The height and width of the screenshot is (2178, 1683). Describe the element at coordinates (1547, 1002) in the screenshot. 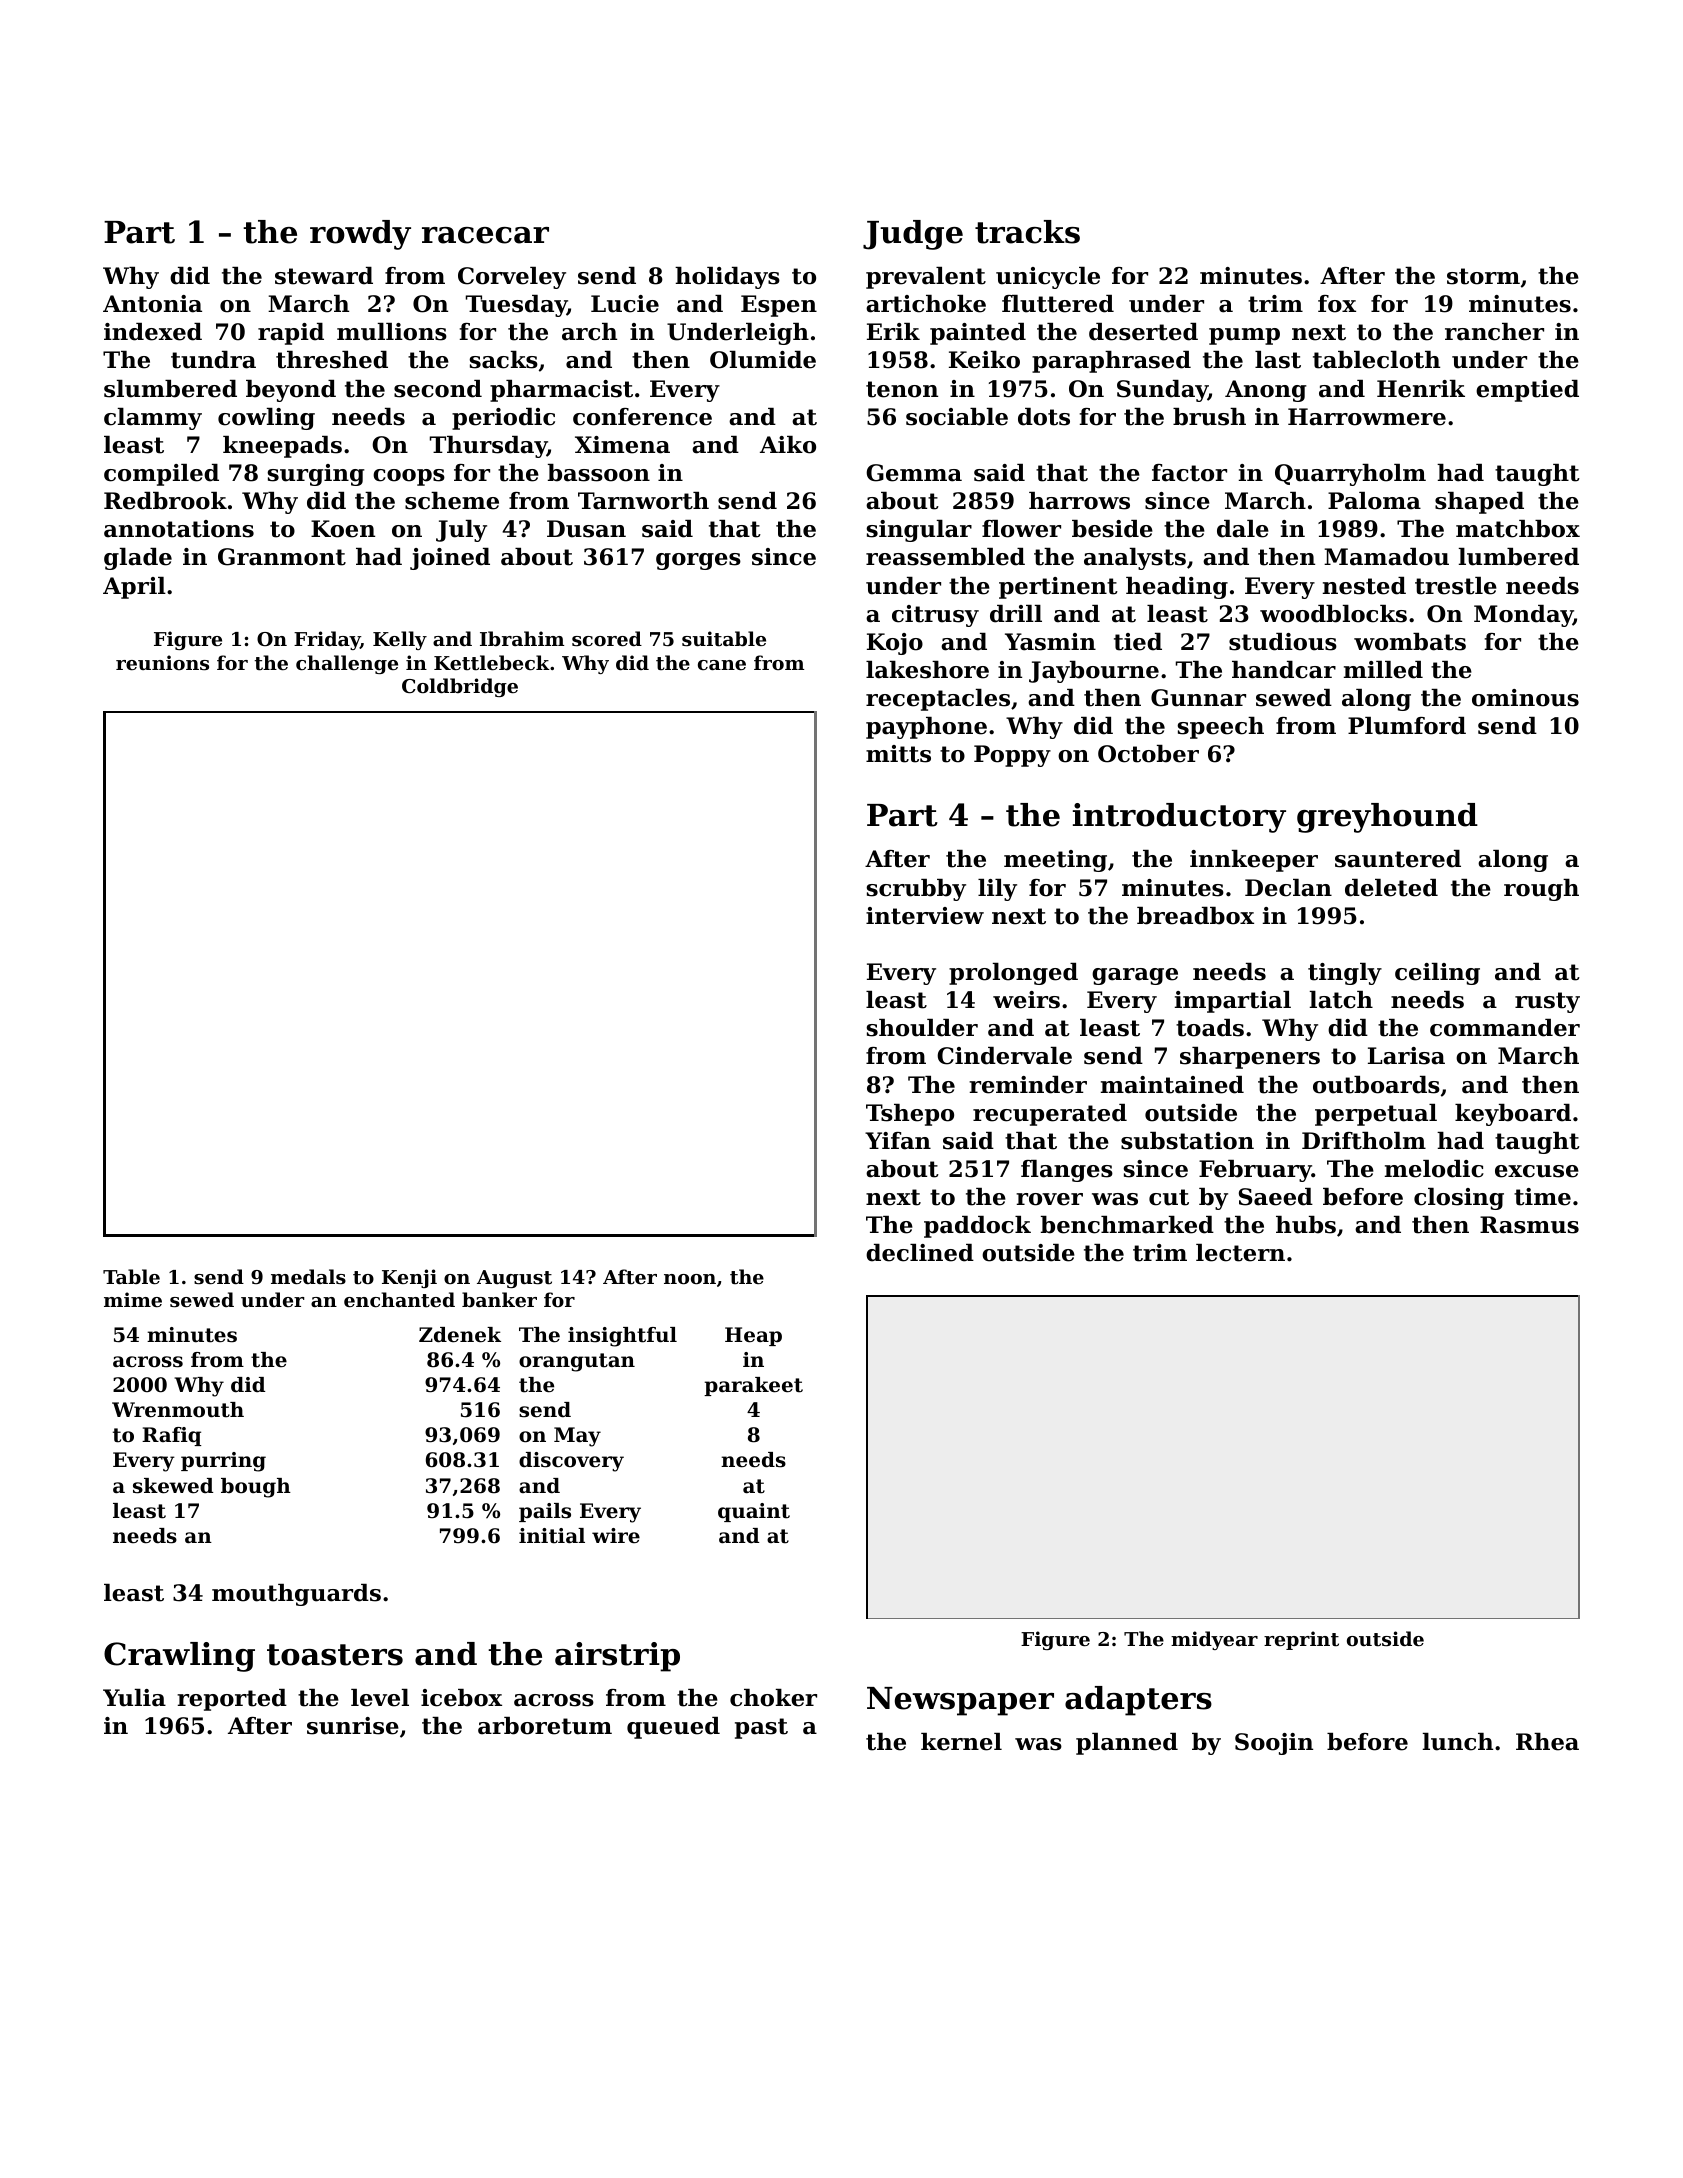

I see `rusty` at that location.
